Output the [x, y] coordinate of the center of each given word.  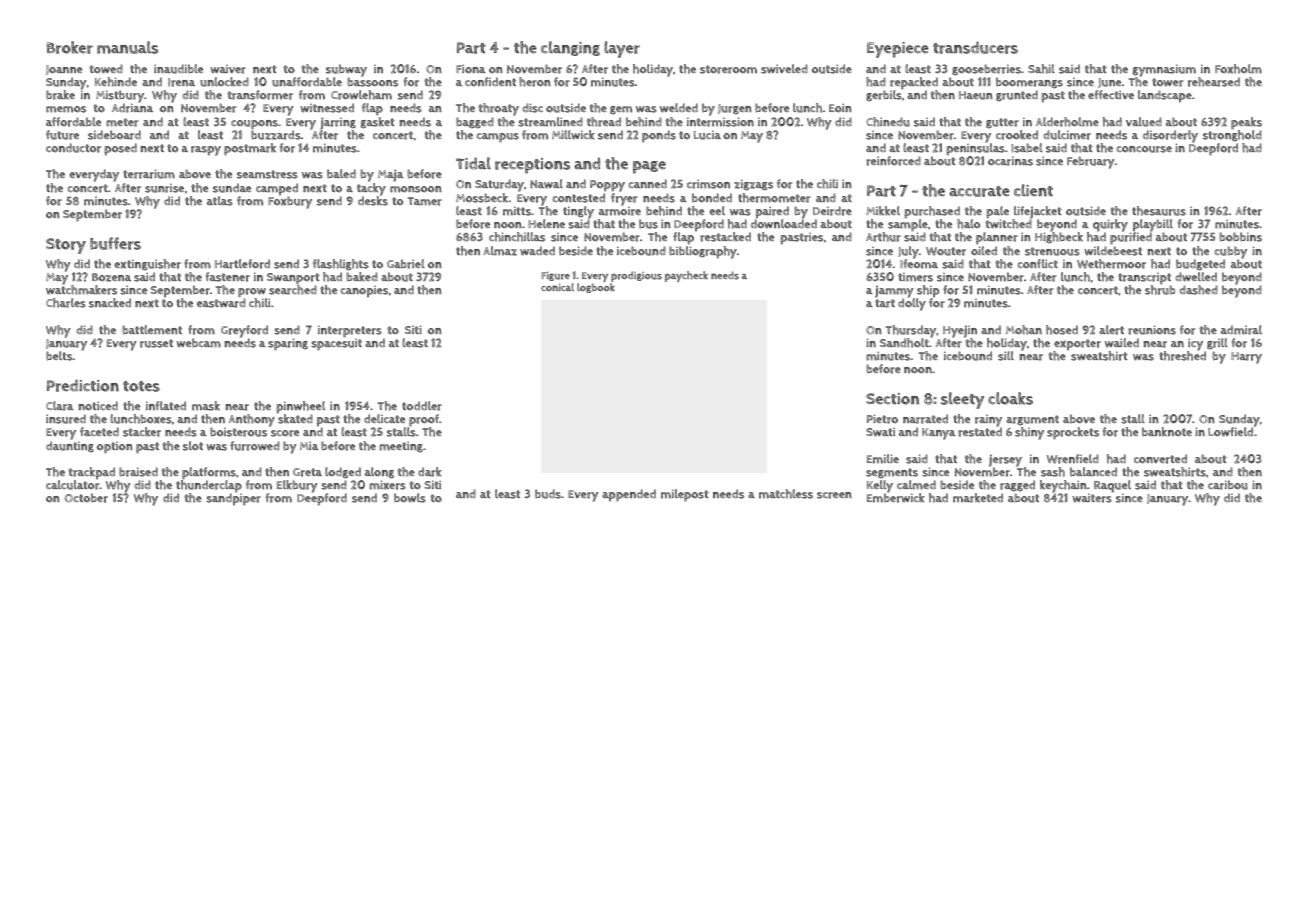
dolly [912, 305]
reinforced [893, 161]
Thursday [911, 331]
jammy [895, 292]
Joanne [64, 70]
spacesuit [336, 345]
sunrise [164, 188]
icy [1195, 345]
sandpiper [233, 500]
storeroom [728, 69]
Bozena [111, 277]
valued [1144, 122]
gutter [1002, 123]
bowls [410, 498]
